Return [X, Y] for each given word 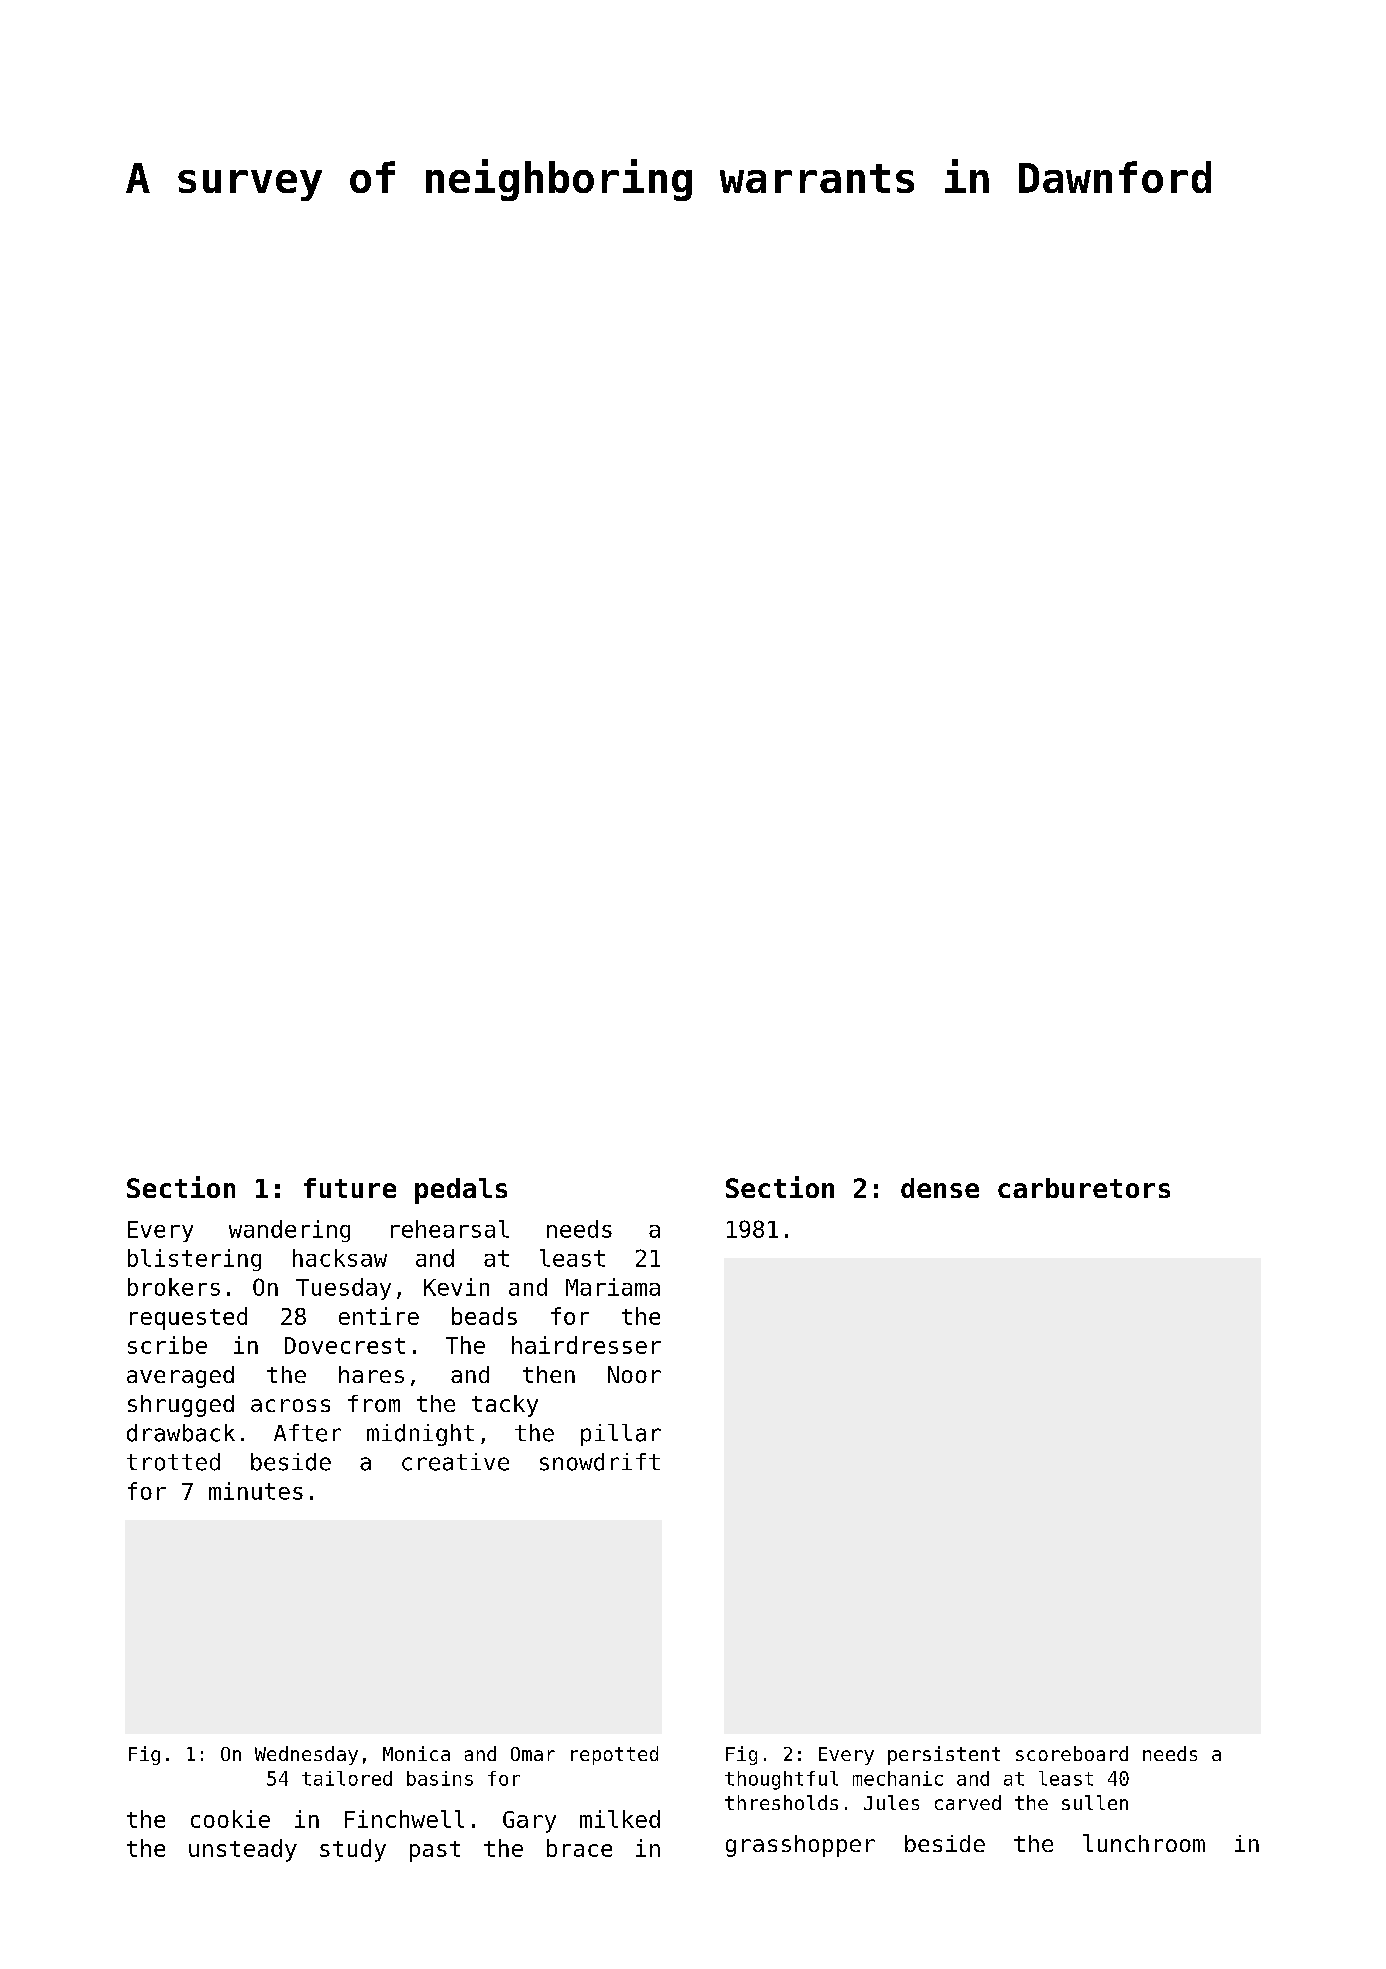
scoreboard [1072, 1753]
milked [620, 1819]
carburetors [1084, 1188]
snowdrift [600, 1462]
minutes [256, 1491]
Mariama [613, 1287]
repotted [614, 1755]
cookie [230, 1819]
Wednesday [306, 1755]
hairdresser [586, 1345]
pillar [621, 1435]
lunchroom [1144, 1843]
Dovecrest [345, 1345]
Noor [634, 1374]
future [350, 1188]
